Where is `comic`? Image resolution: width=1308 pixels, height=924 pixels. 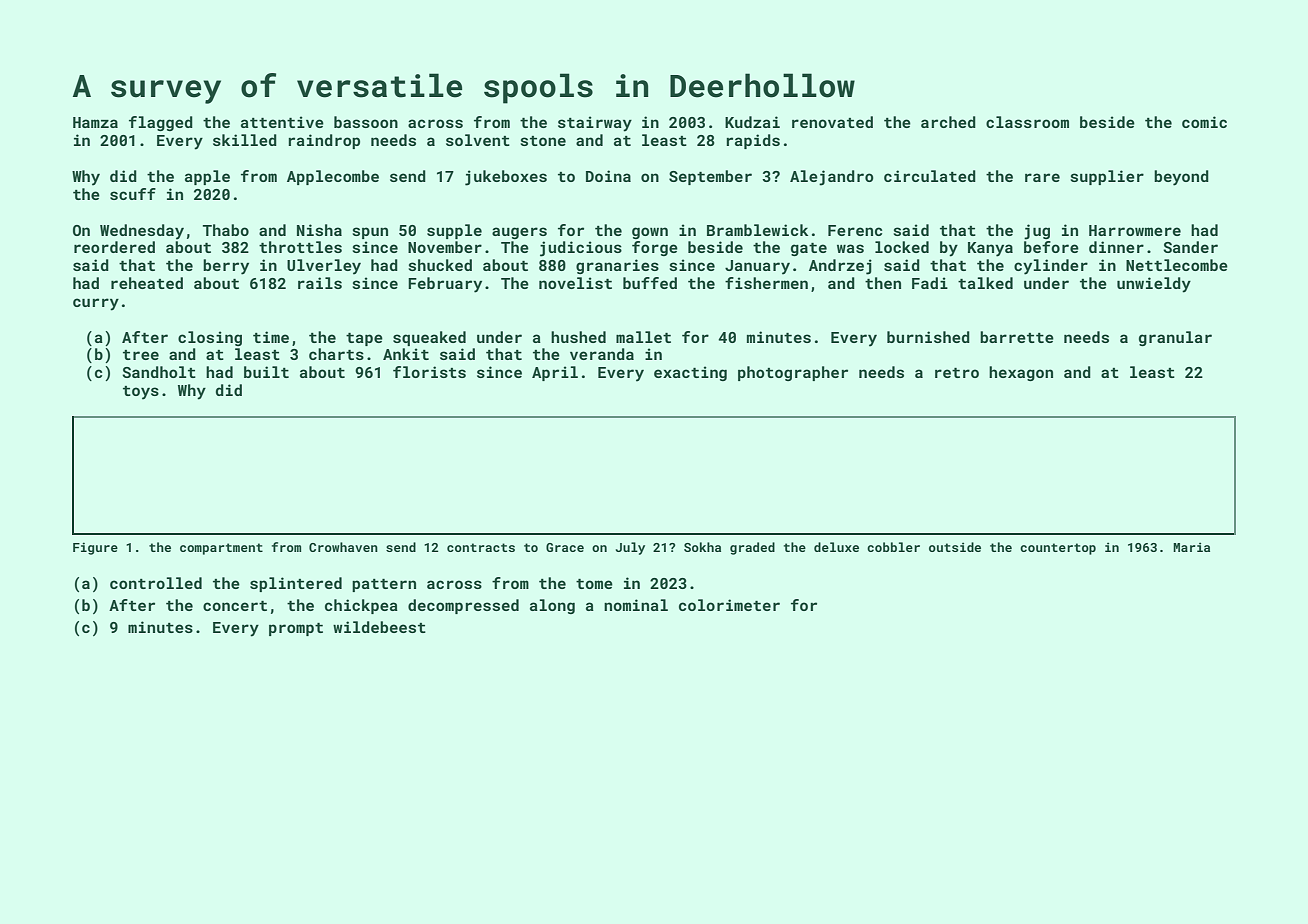 comic is located at coordinates (1204, 122).
